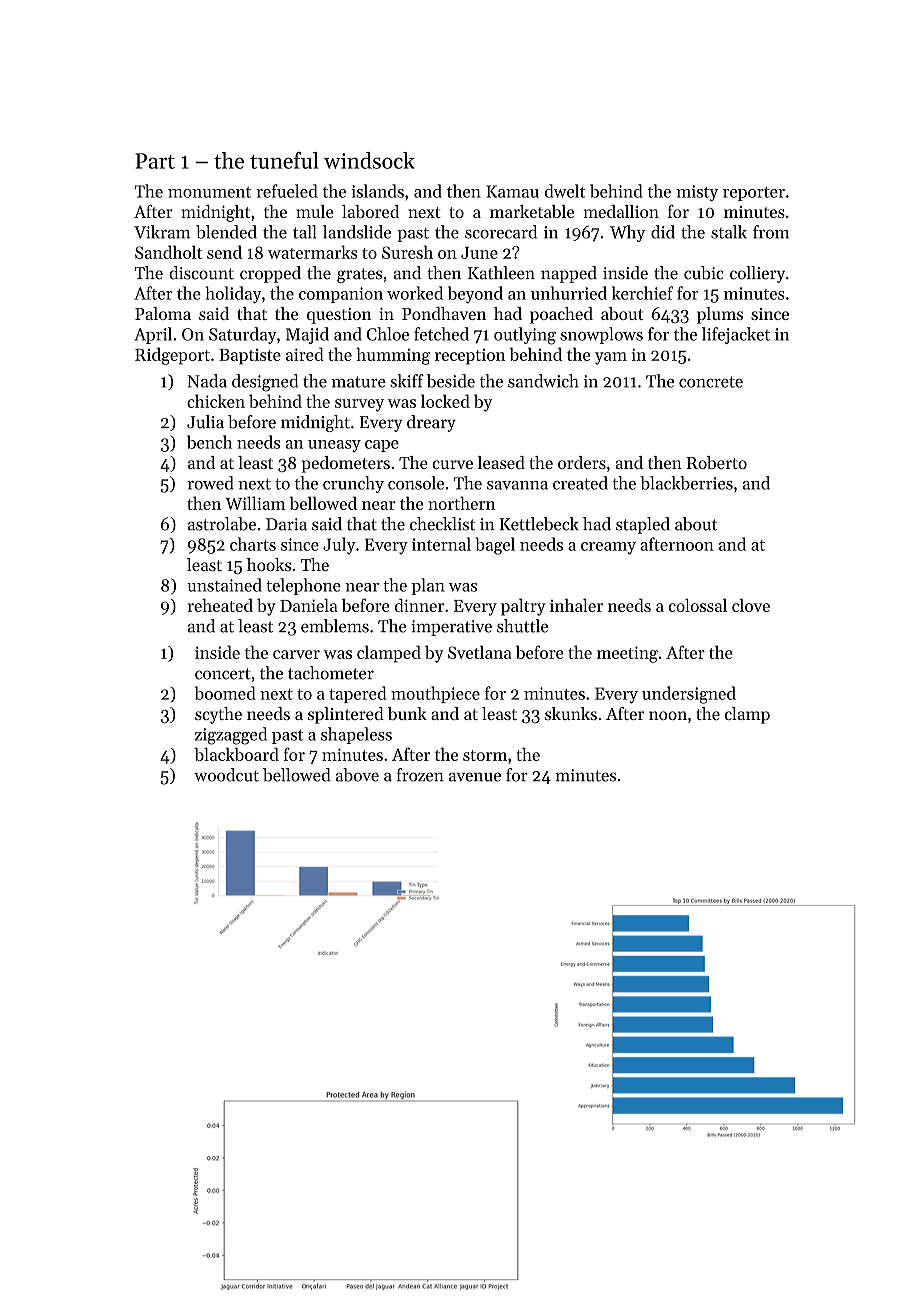  Describe the element at coordinates (512, 191) in the screenshot. I see `Kamau` at that location.
